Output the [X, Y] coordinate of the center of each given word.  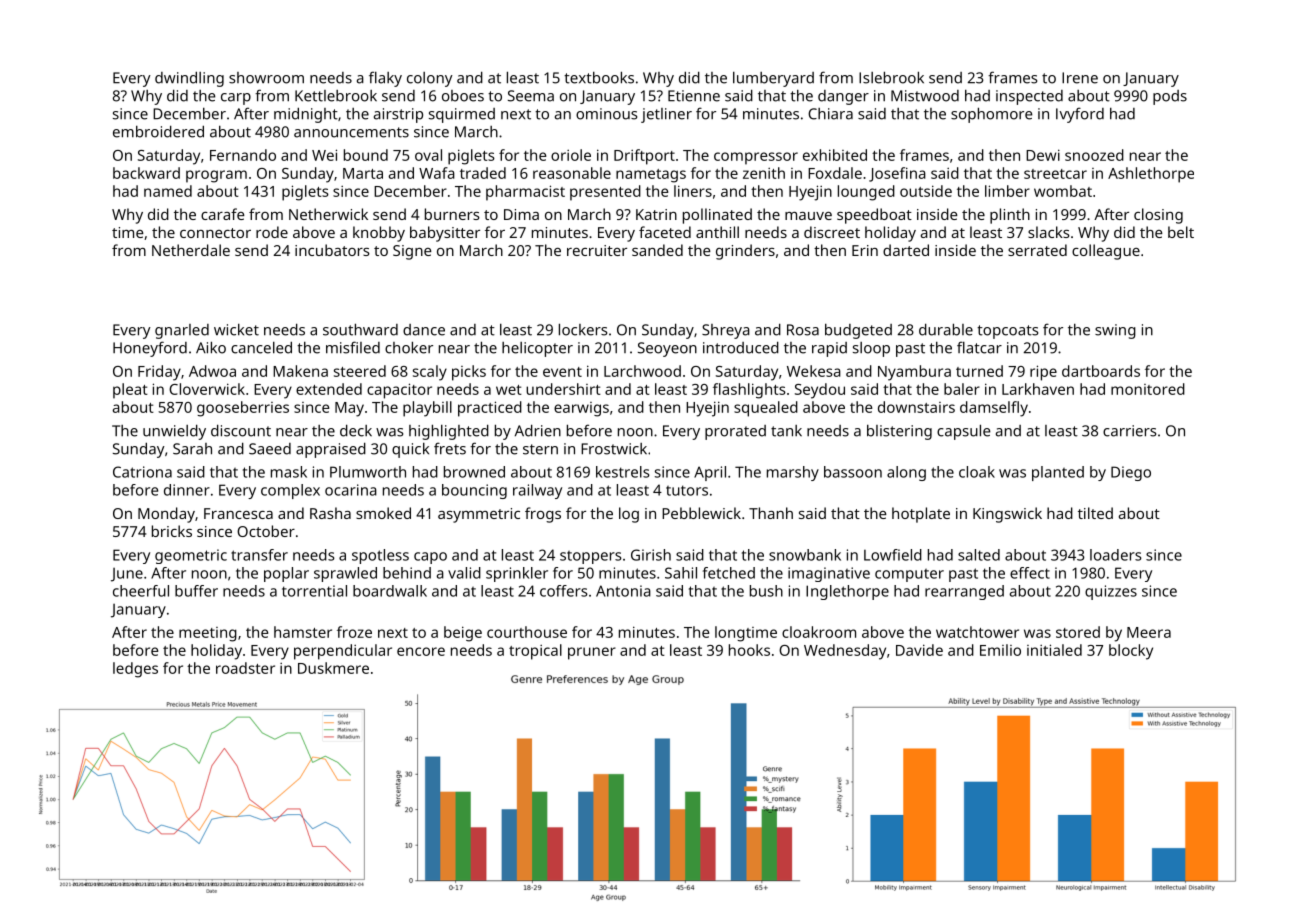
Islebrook [891, 77]
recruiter [597, 250]
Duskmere [333, 668]
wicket [236, 330]
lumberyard [773, 79]
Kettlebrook [336, 96]
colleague [1106, 252]
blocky [1131, 652]
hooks [749, 650]
